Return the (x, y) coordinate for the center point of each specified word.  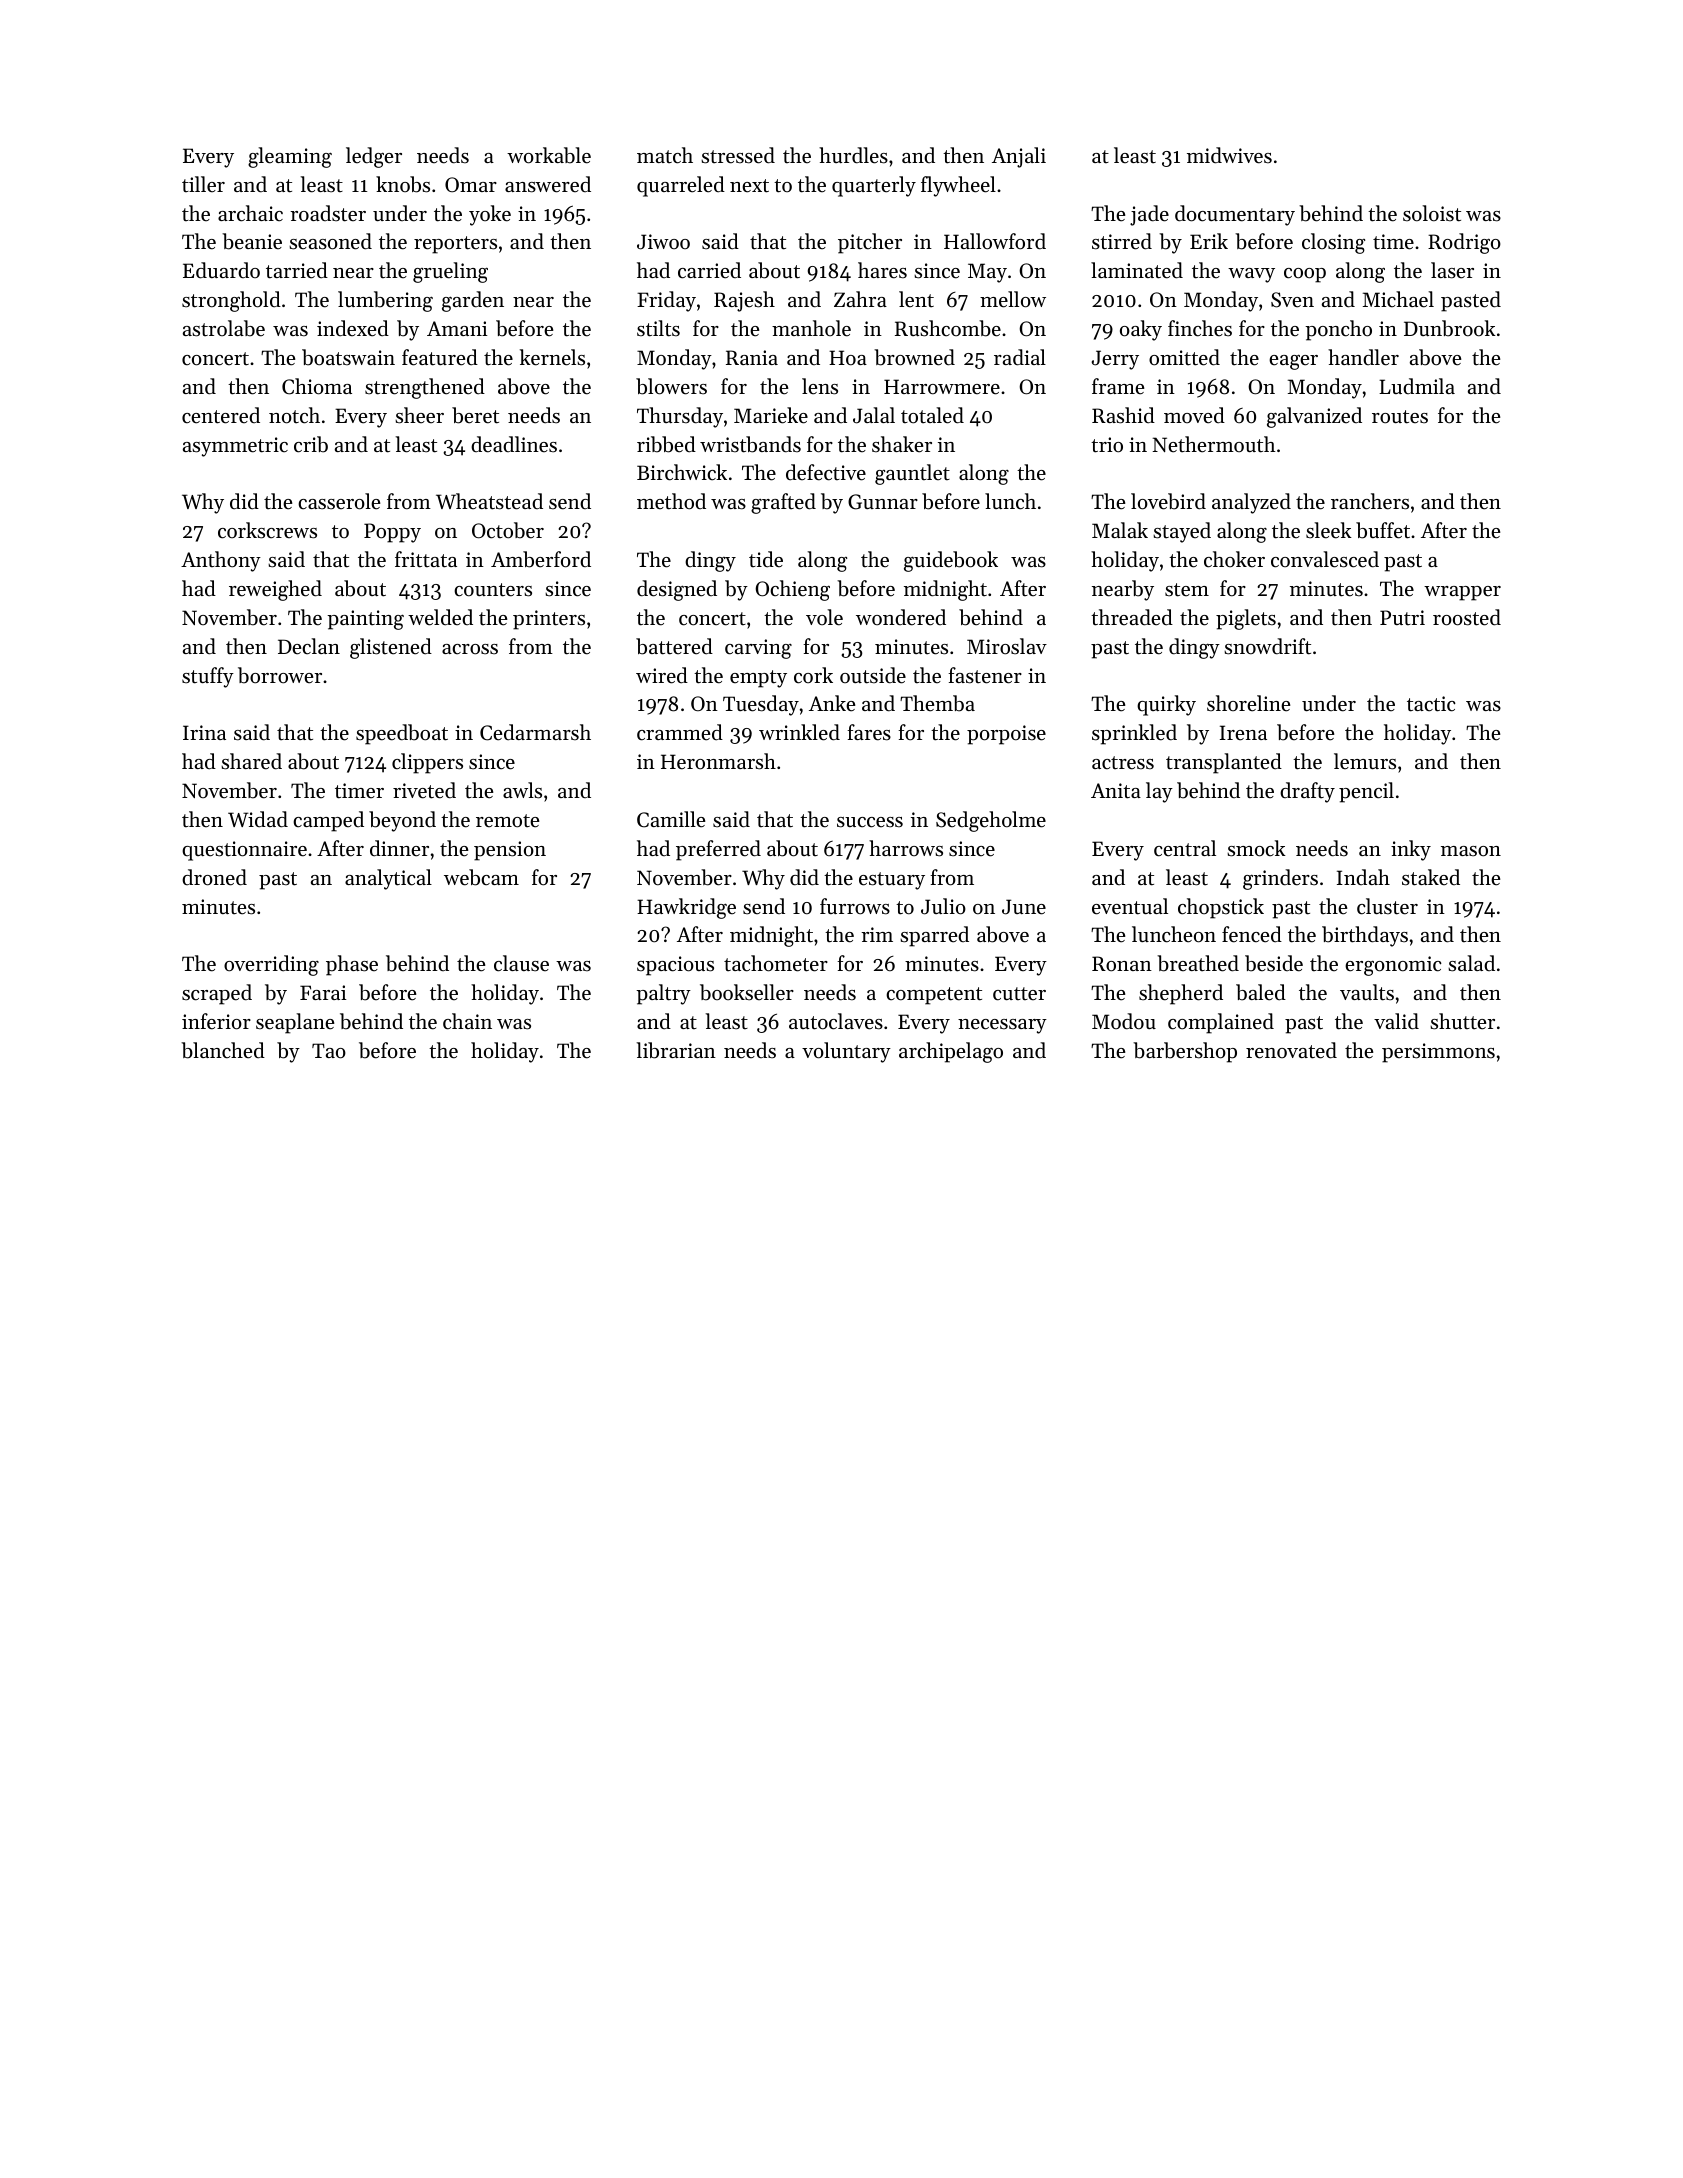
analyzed (1251, 503)
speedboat (402, 734)
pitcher (870, 243)
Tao (329, 1051)
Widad (258, 819)
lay (1159, 792)
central (1185, 848)
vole (824, 617)
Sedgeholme (991, 821)
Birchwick (682, 472)
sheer (419, 415)
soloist (1432, 213)
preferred (718, 850)
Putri (1402, 617)
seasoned (330, 241)
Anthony (221, 561)
